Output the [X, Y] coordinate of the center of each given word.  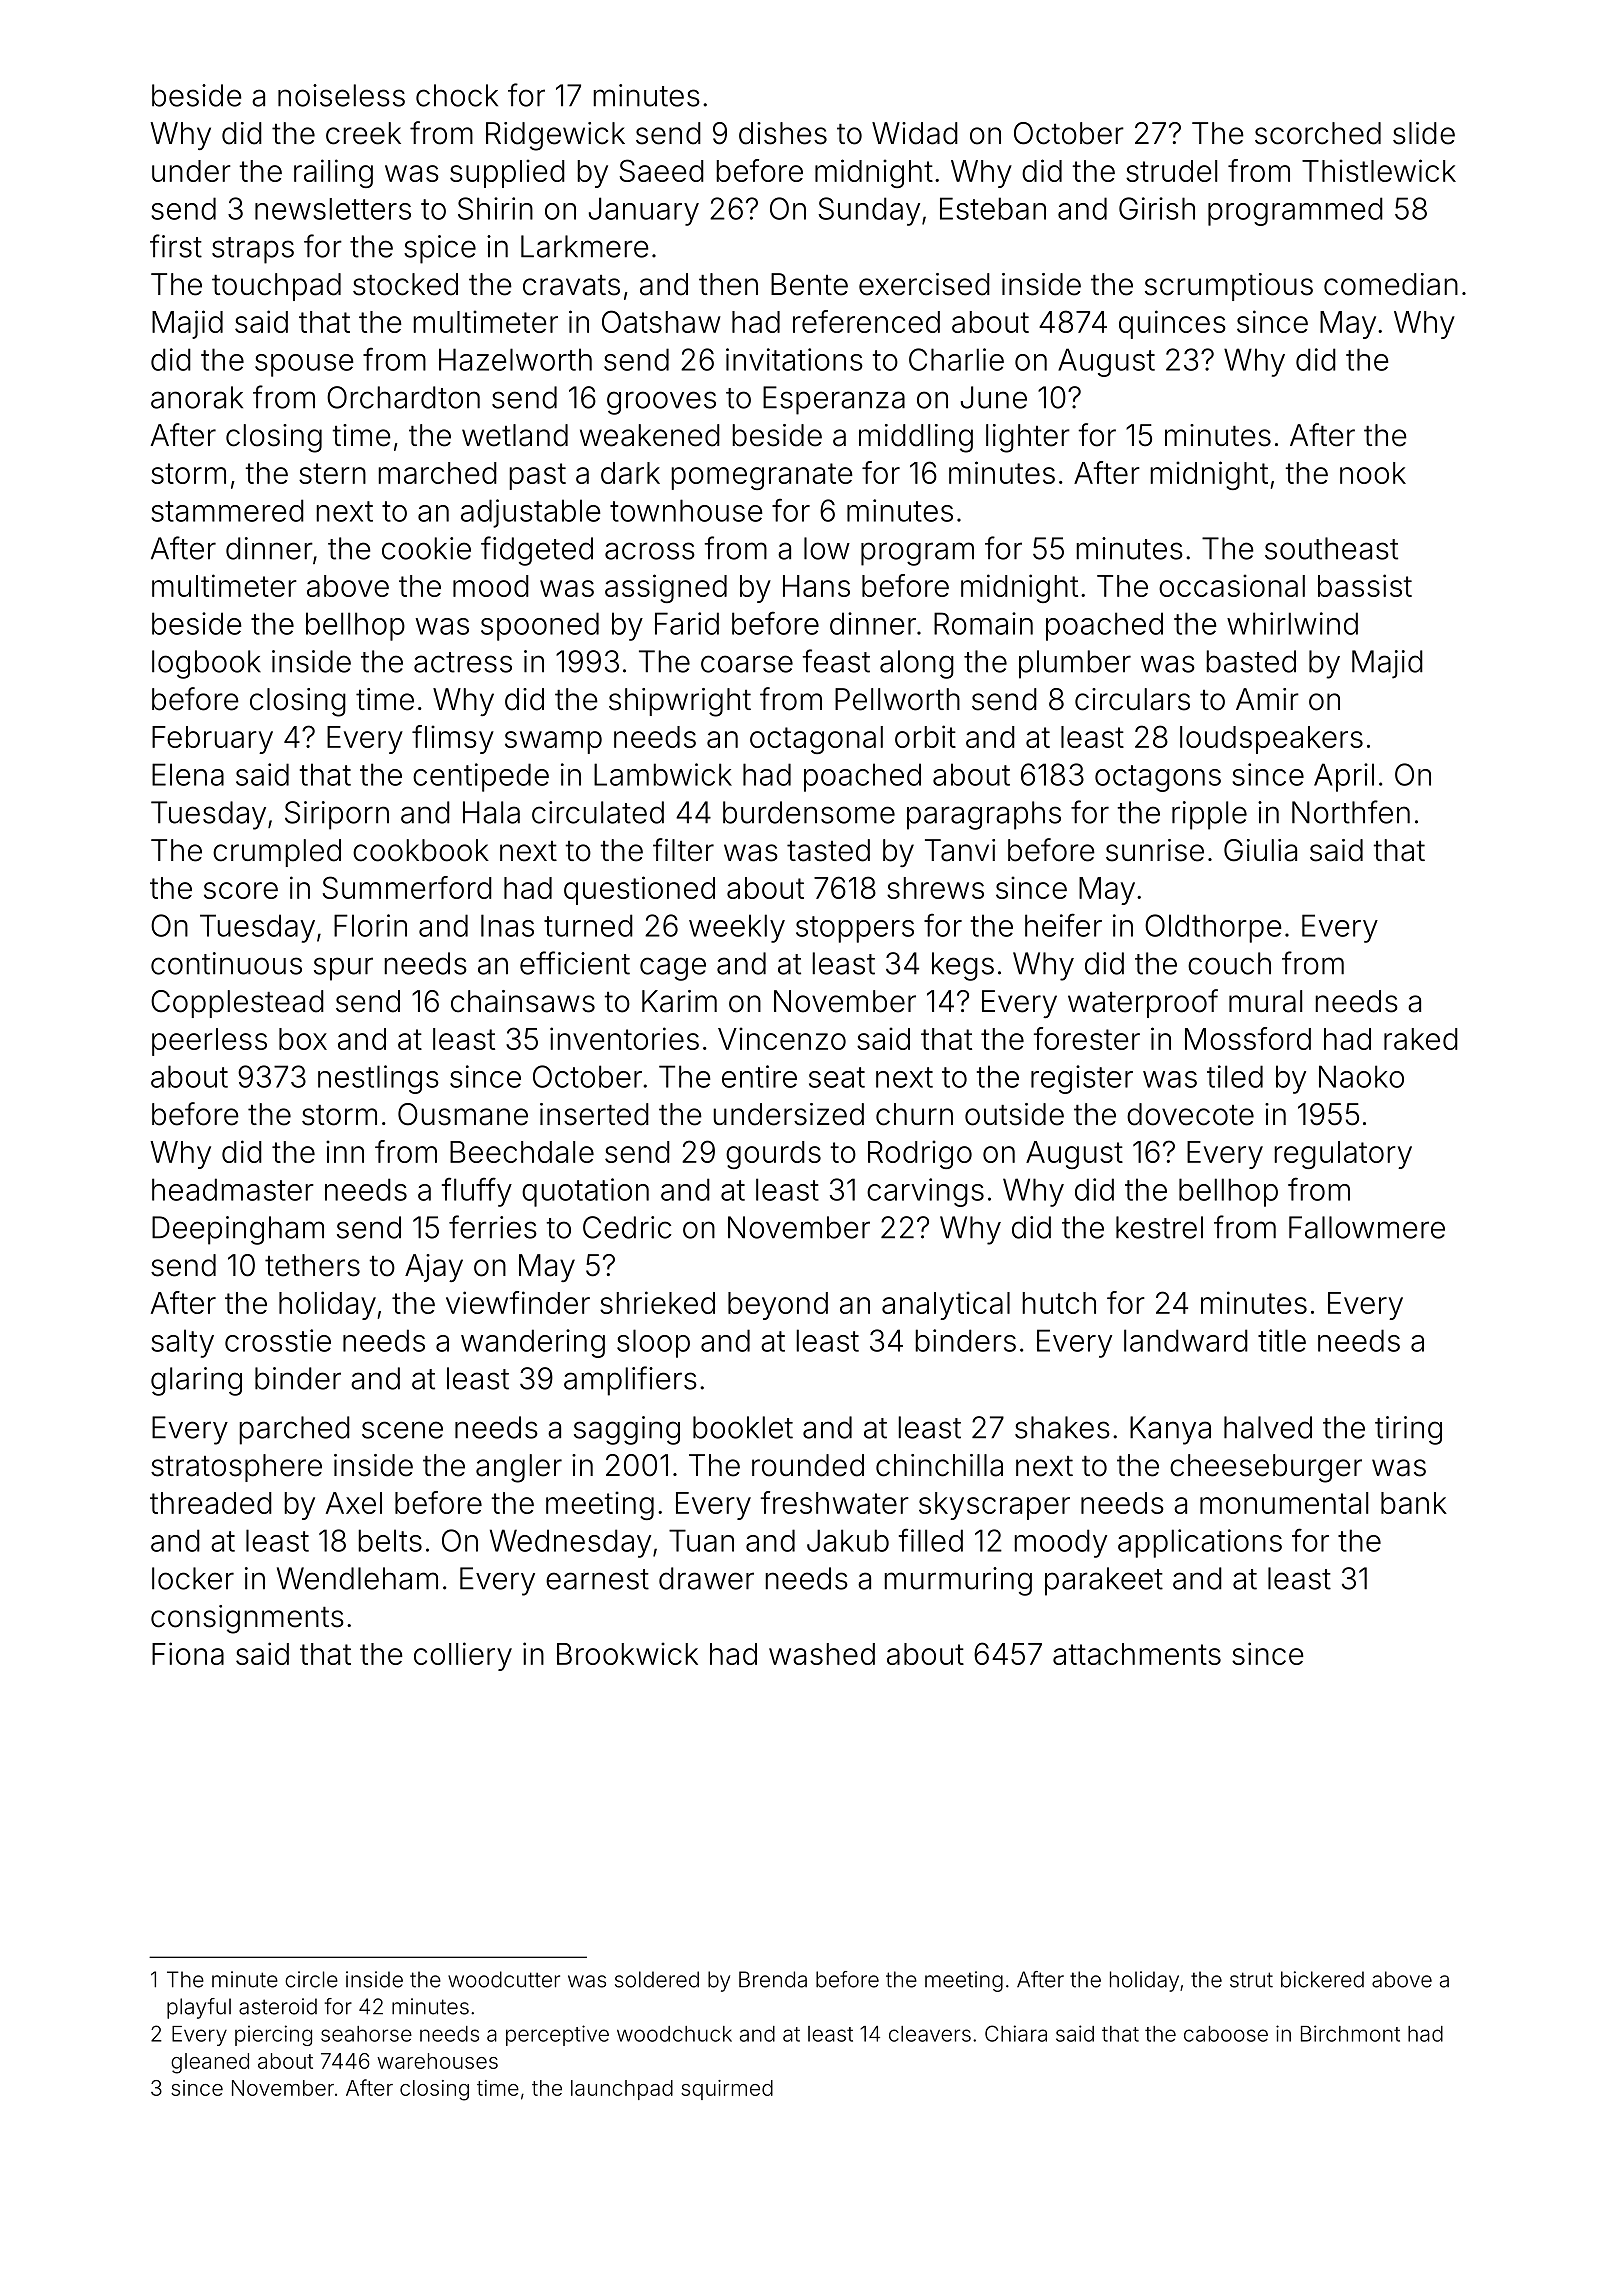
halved [1268, 1427]
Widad [915, 133]
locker [193, 1578]
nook [1373, 473]
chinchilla [939, 1465]
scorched [1318, 133]
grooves [661, 403]
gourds [773, 1155]
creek [363, 133]
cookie [426, 548]
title [1282, 1340]
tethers [312, 1265]
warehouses [437, 2061]
